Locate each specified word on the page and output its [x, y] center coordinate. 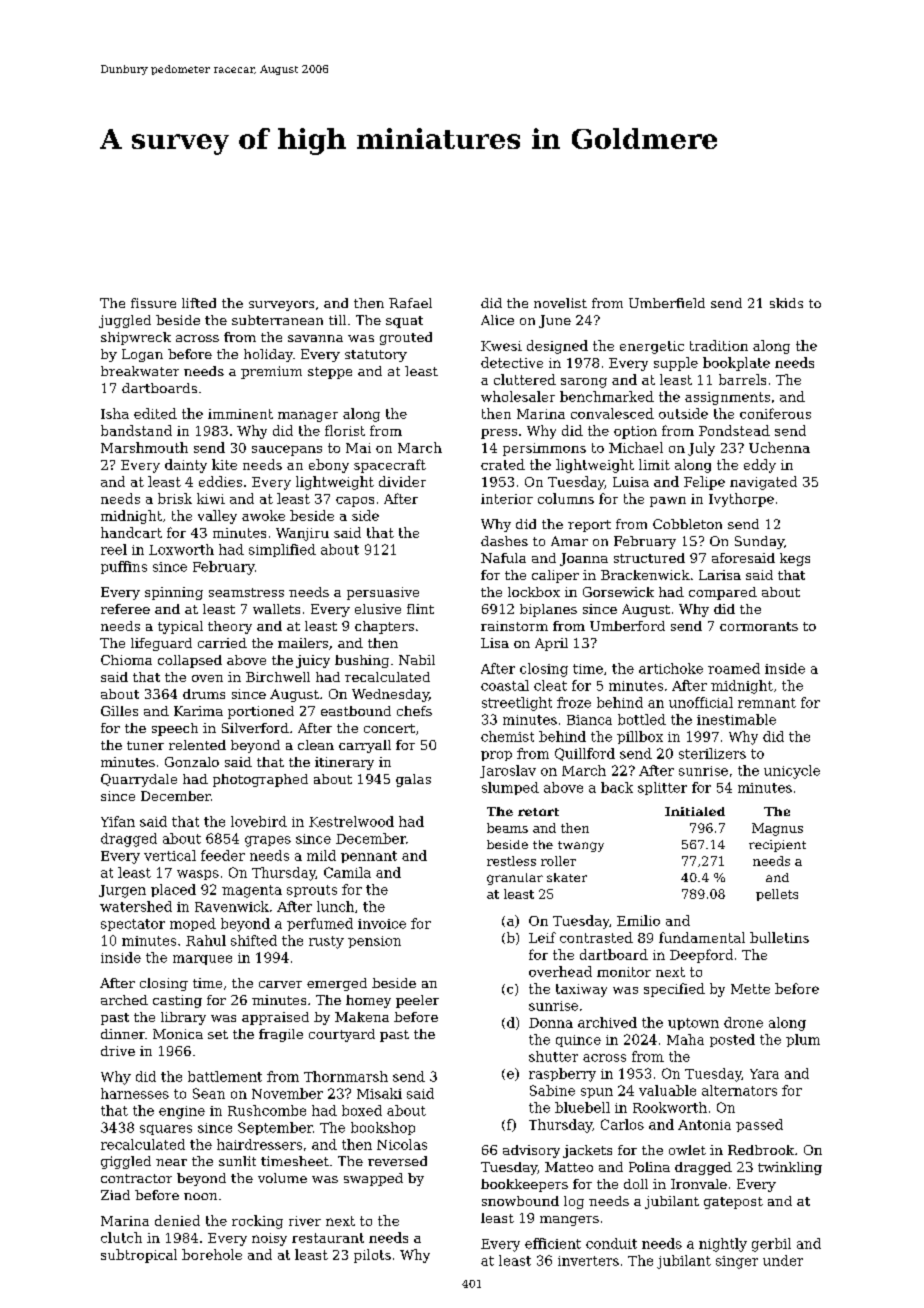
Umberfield [667, 303]
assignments [727, 398]
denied [177, 1220]
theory [230, 627]
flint [420, 609]
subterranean [277, 320]
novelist [560, 303]
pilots [372, 1256]
